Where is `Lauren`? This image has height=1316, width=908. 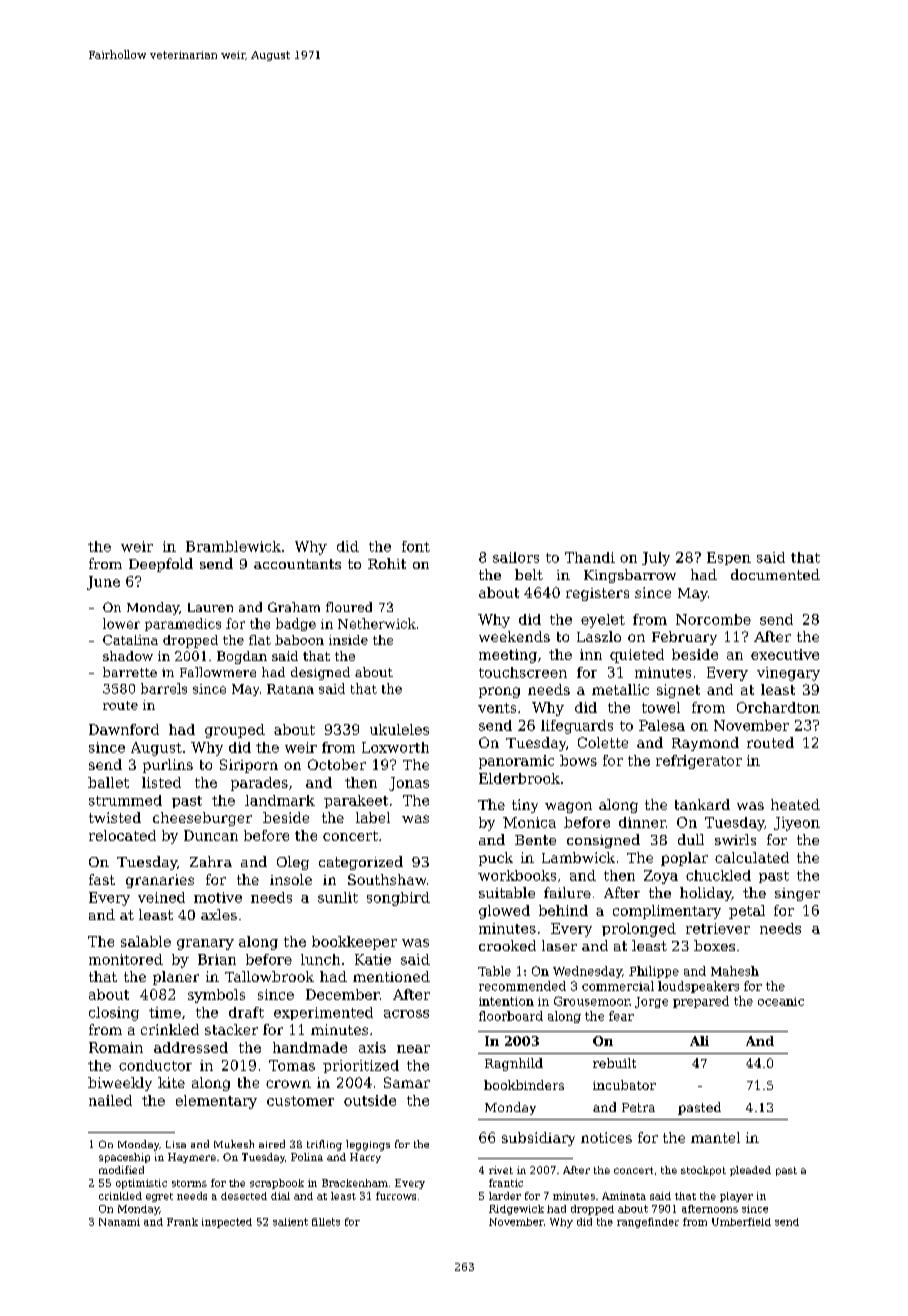 Lauren is located at coordinates (210, 607).
